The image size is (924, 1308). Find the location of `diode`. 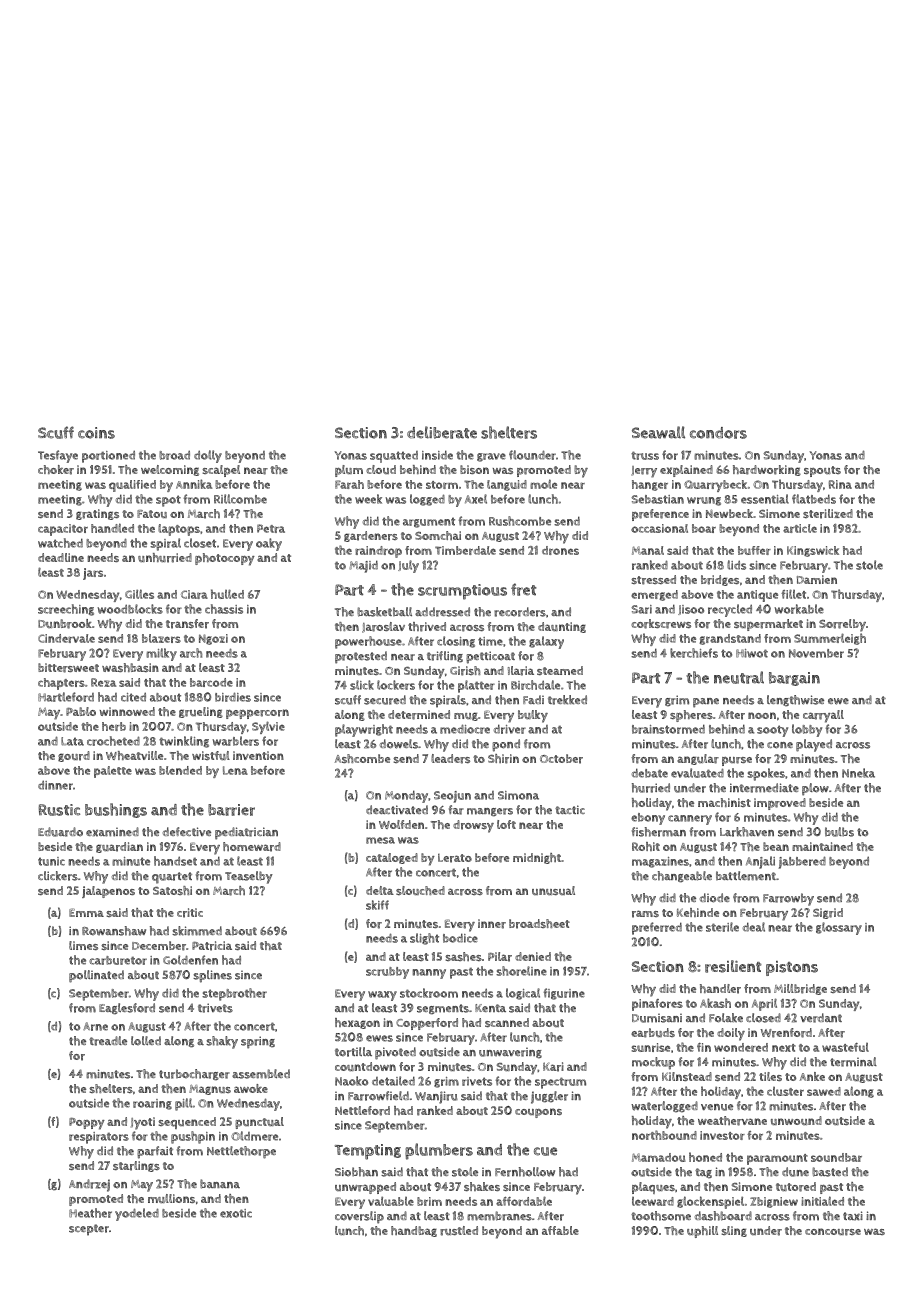

diode is located at coordinates (715, 898).
